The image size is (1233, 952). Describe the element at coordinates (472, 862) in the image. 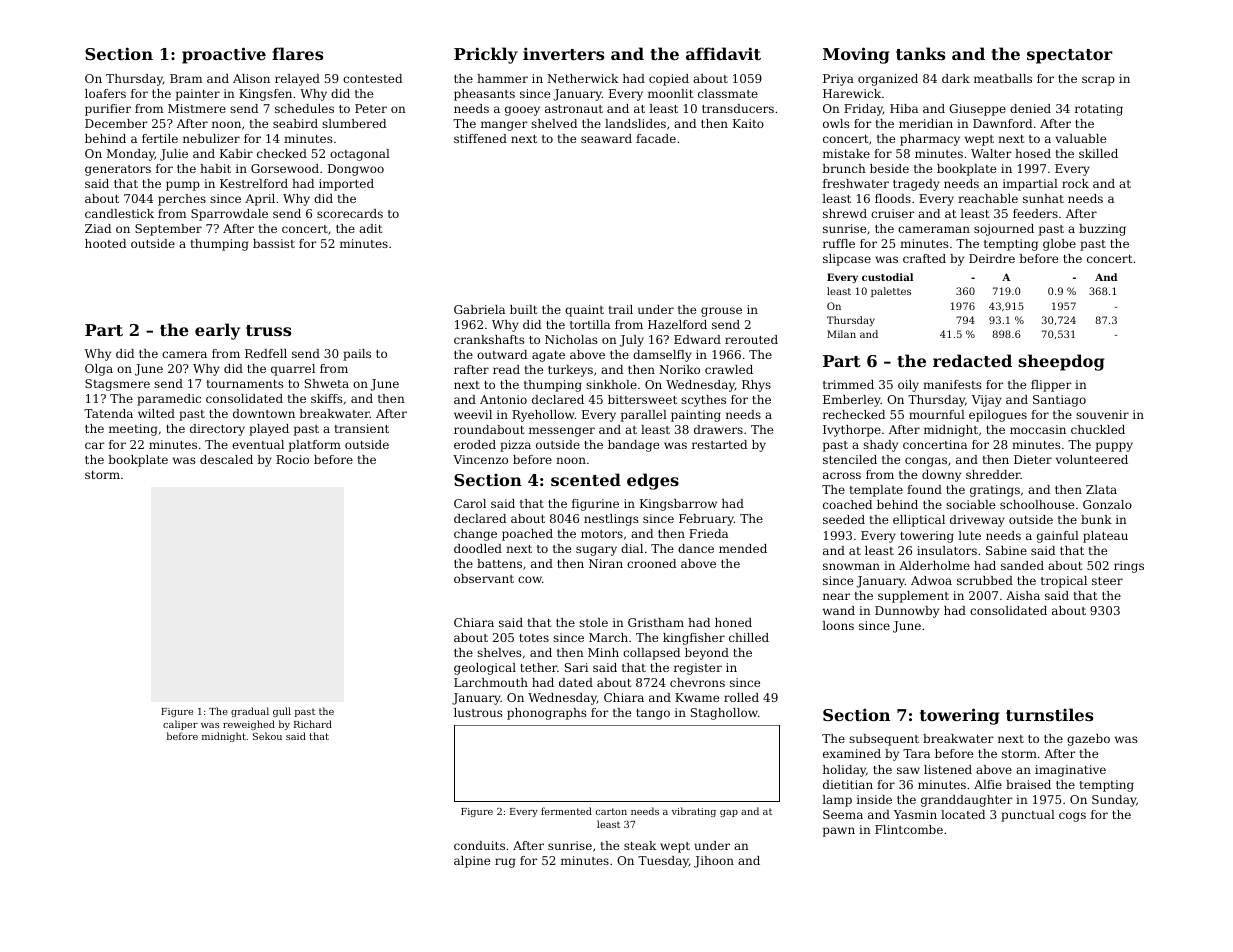

I see `alpine` at that location.
